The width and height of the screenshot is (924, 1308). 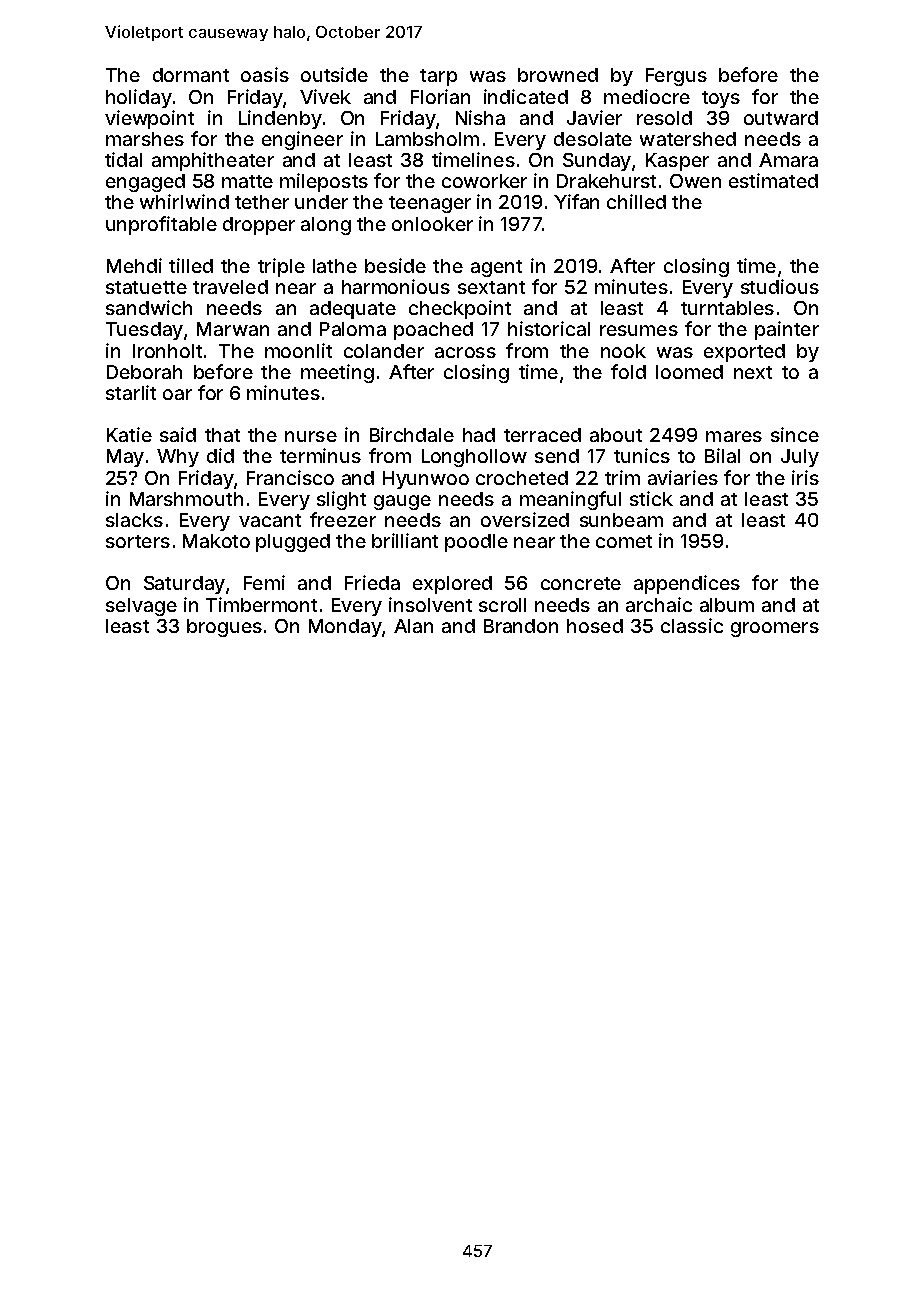 What do you see at coordinates (325, 96) in the screenshot?
I see `Vivek` at bounding box center [325, 96].
